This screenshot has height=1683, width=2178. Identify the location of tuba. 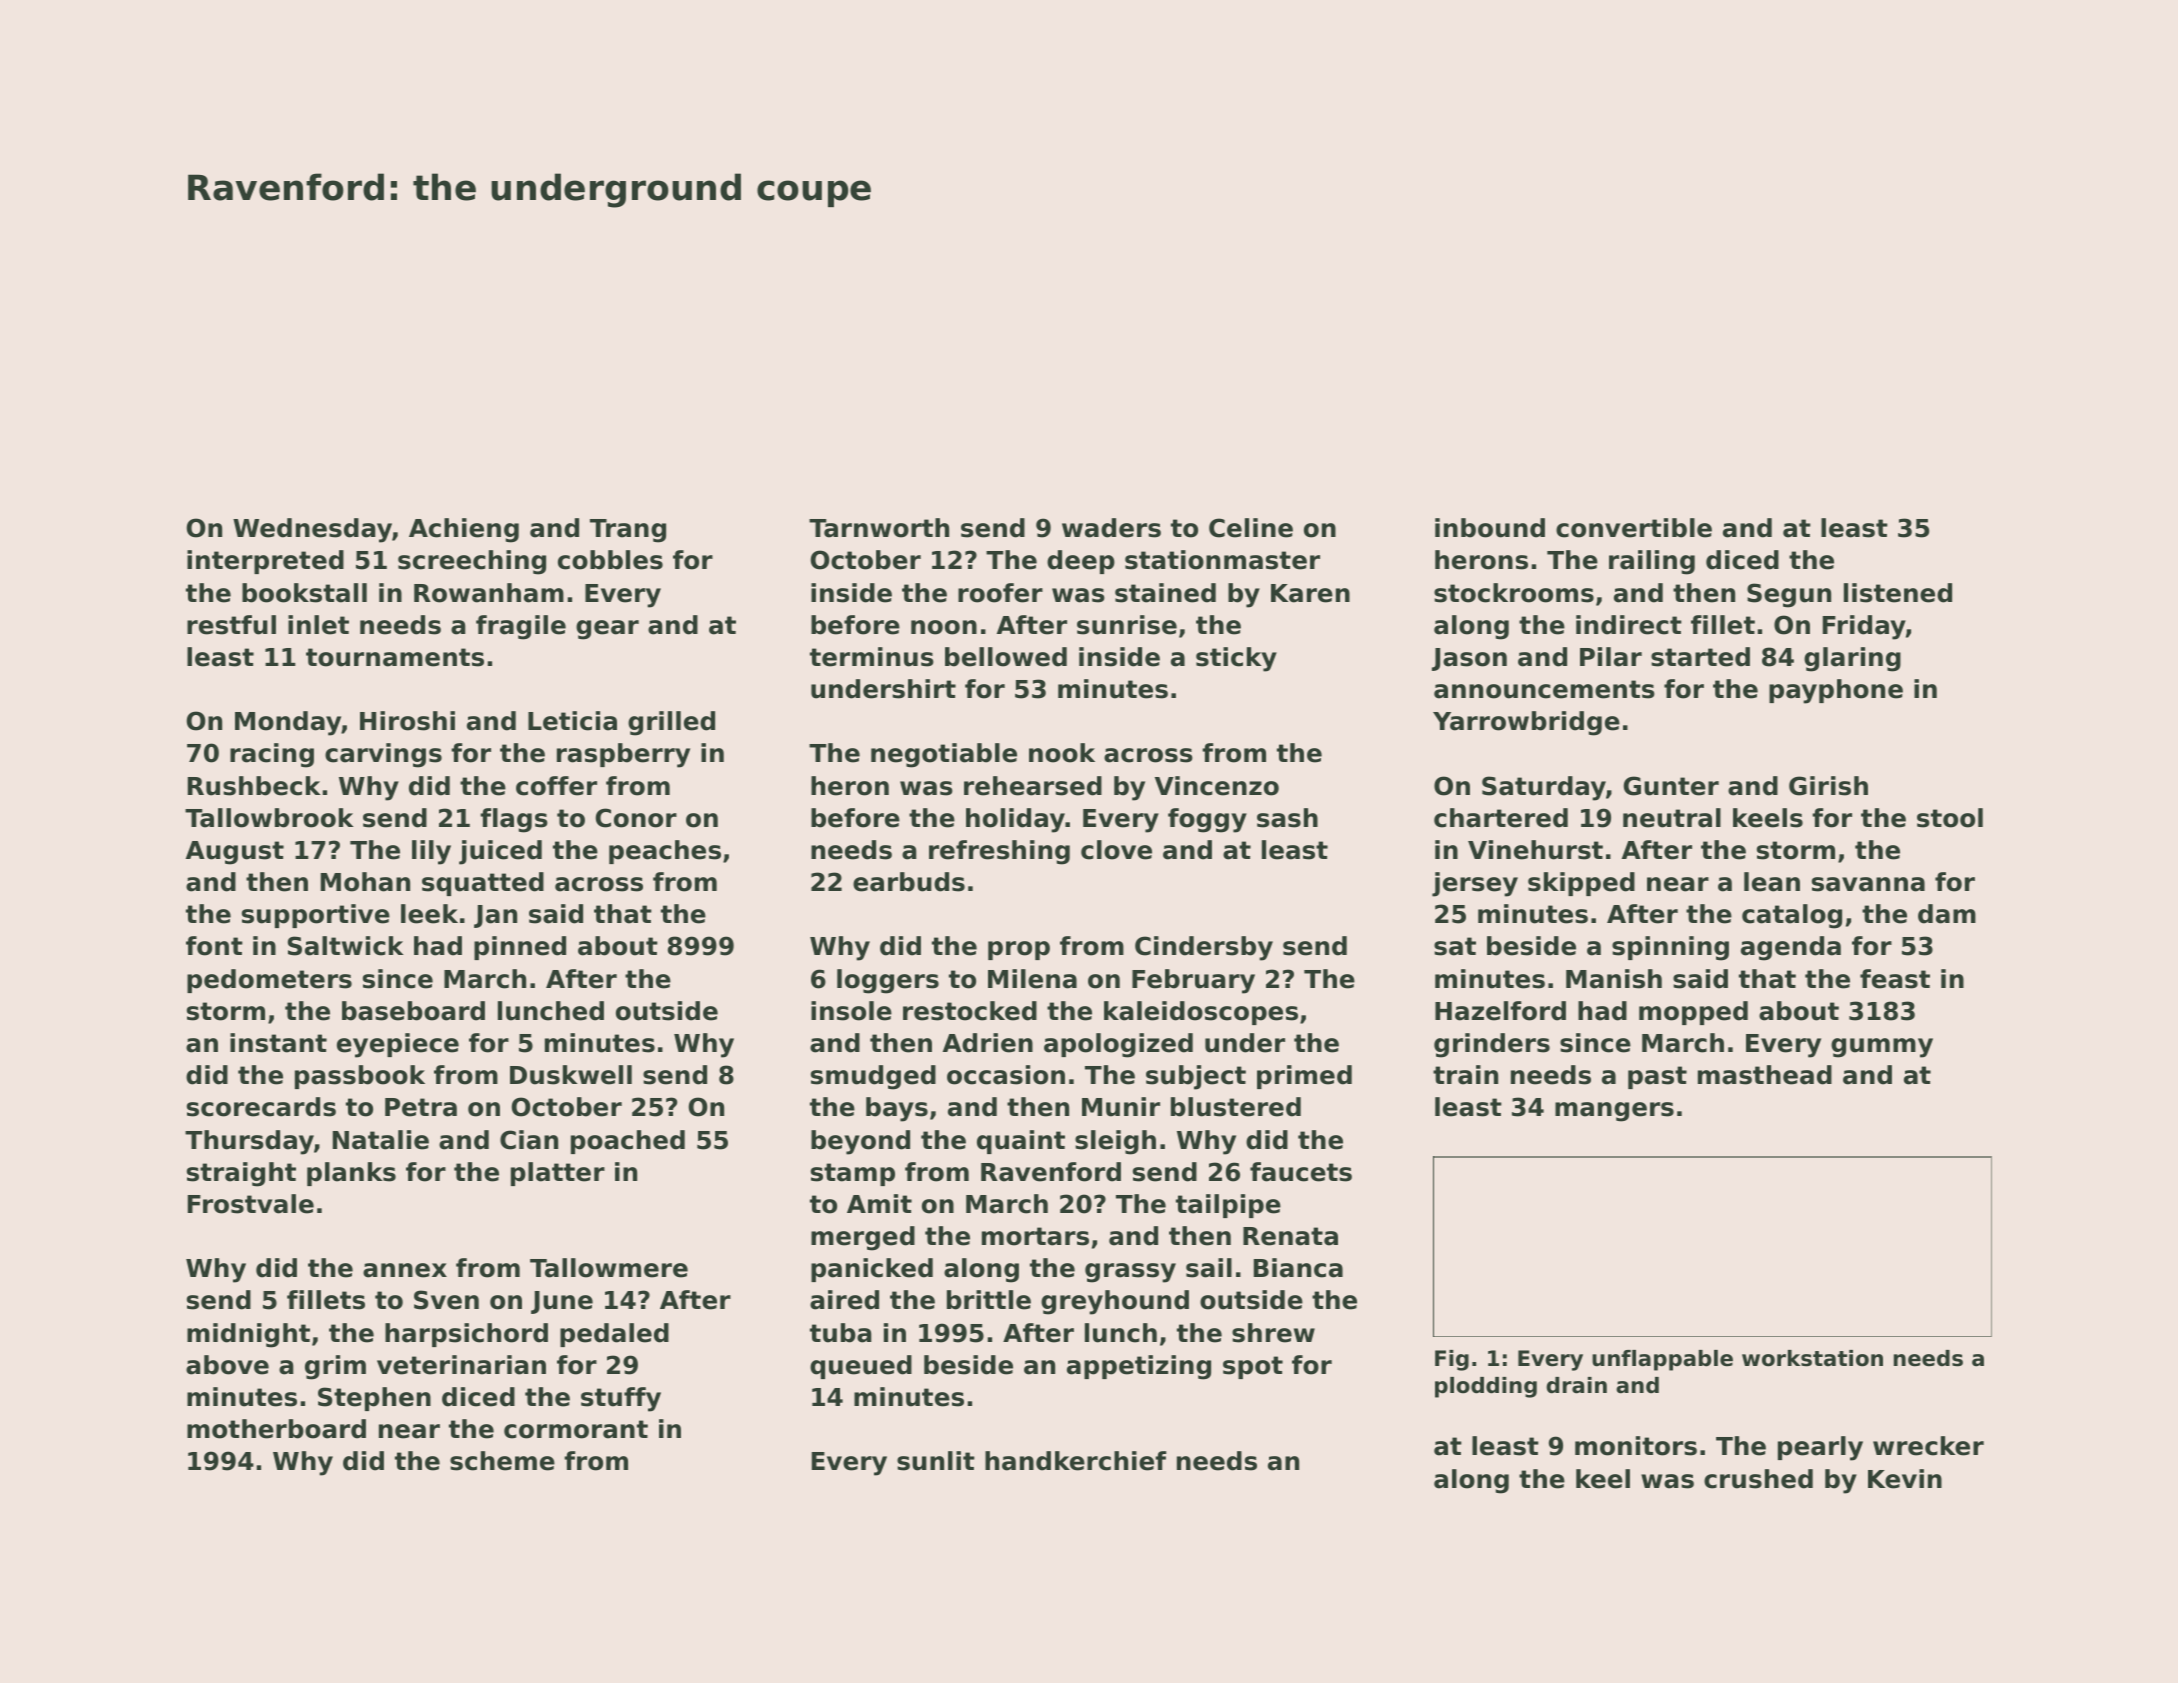
(841, 1333).
